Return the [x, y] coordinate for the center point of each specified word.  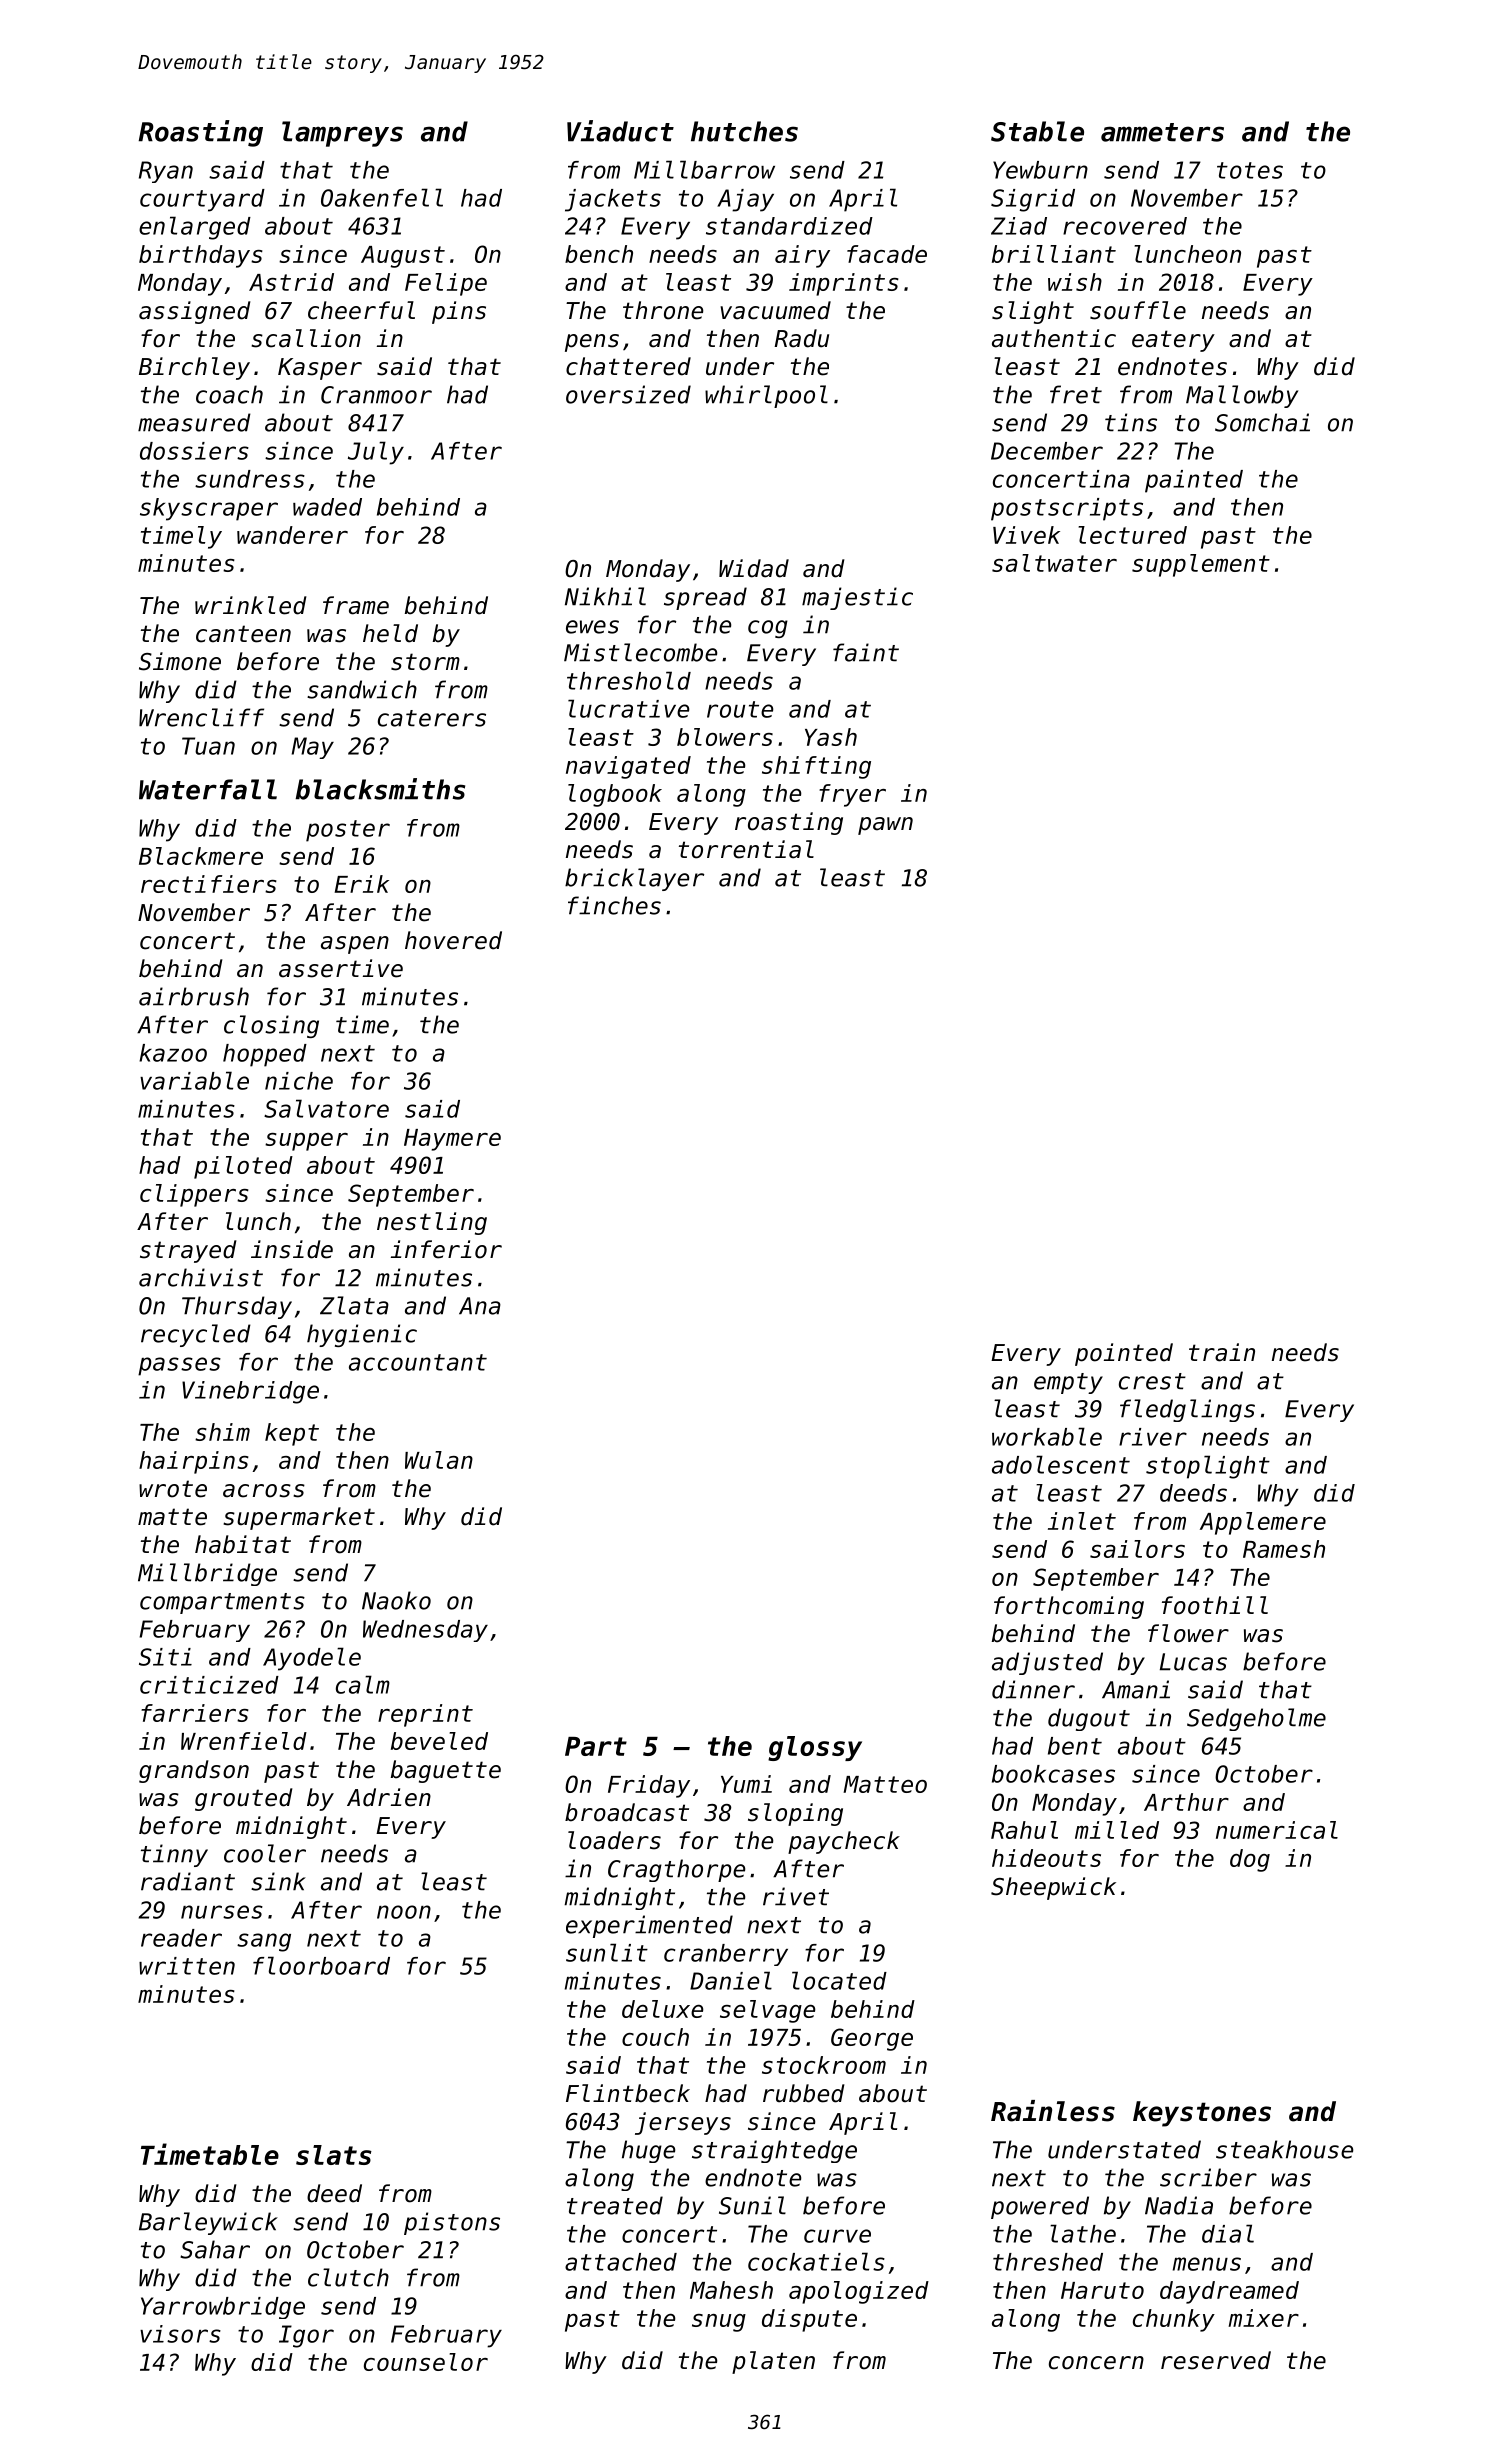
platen [773, 2362]
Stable [1037, 131]
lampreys [342, 134]
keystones [1202, 2114]
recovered [1125, 226]
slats [334, 2155]
